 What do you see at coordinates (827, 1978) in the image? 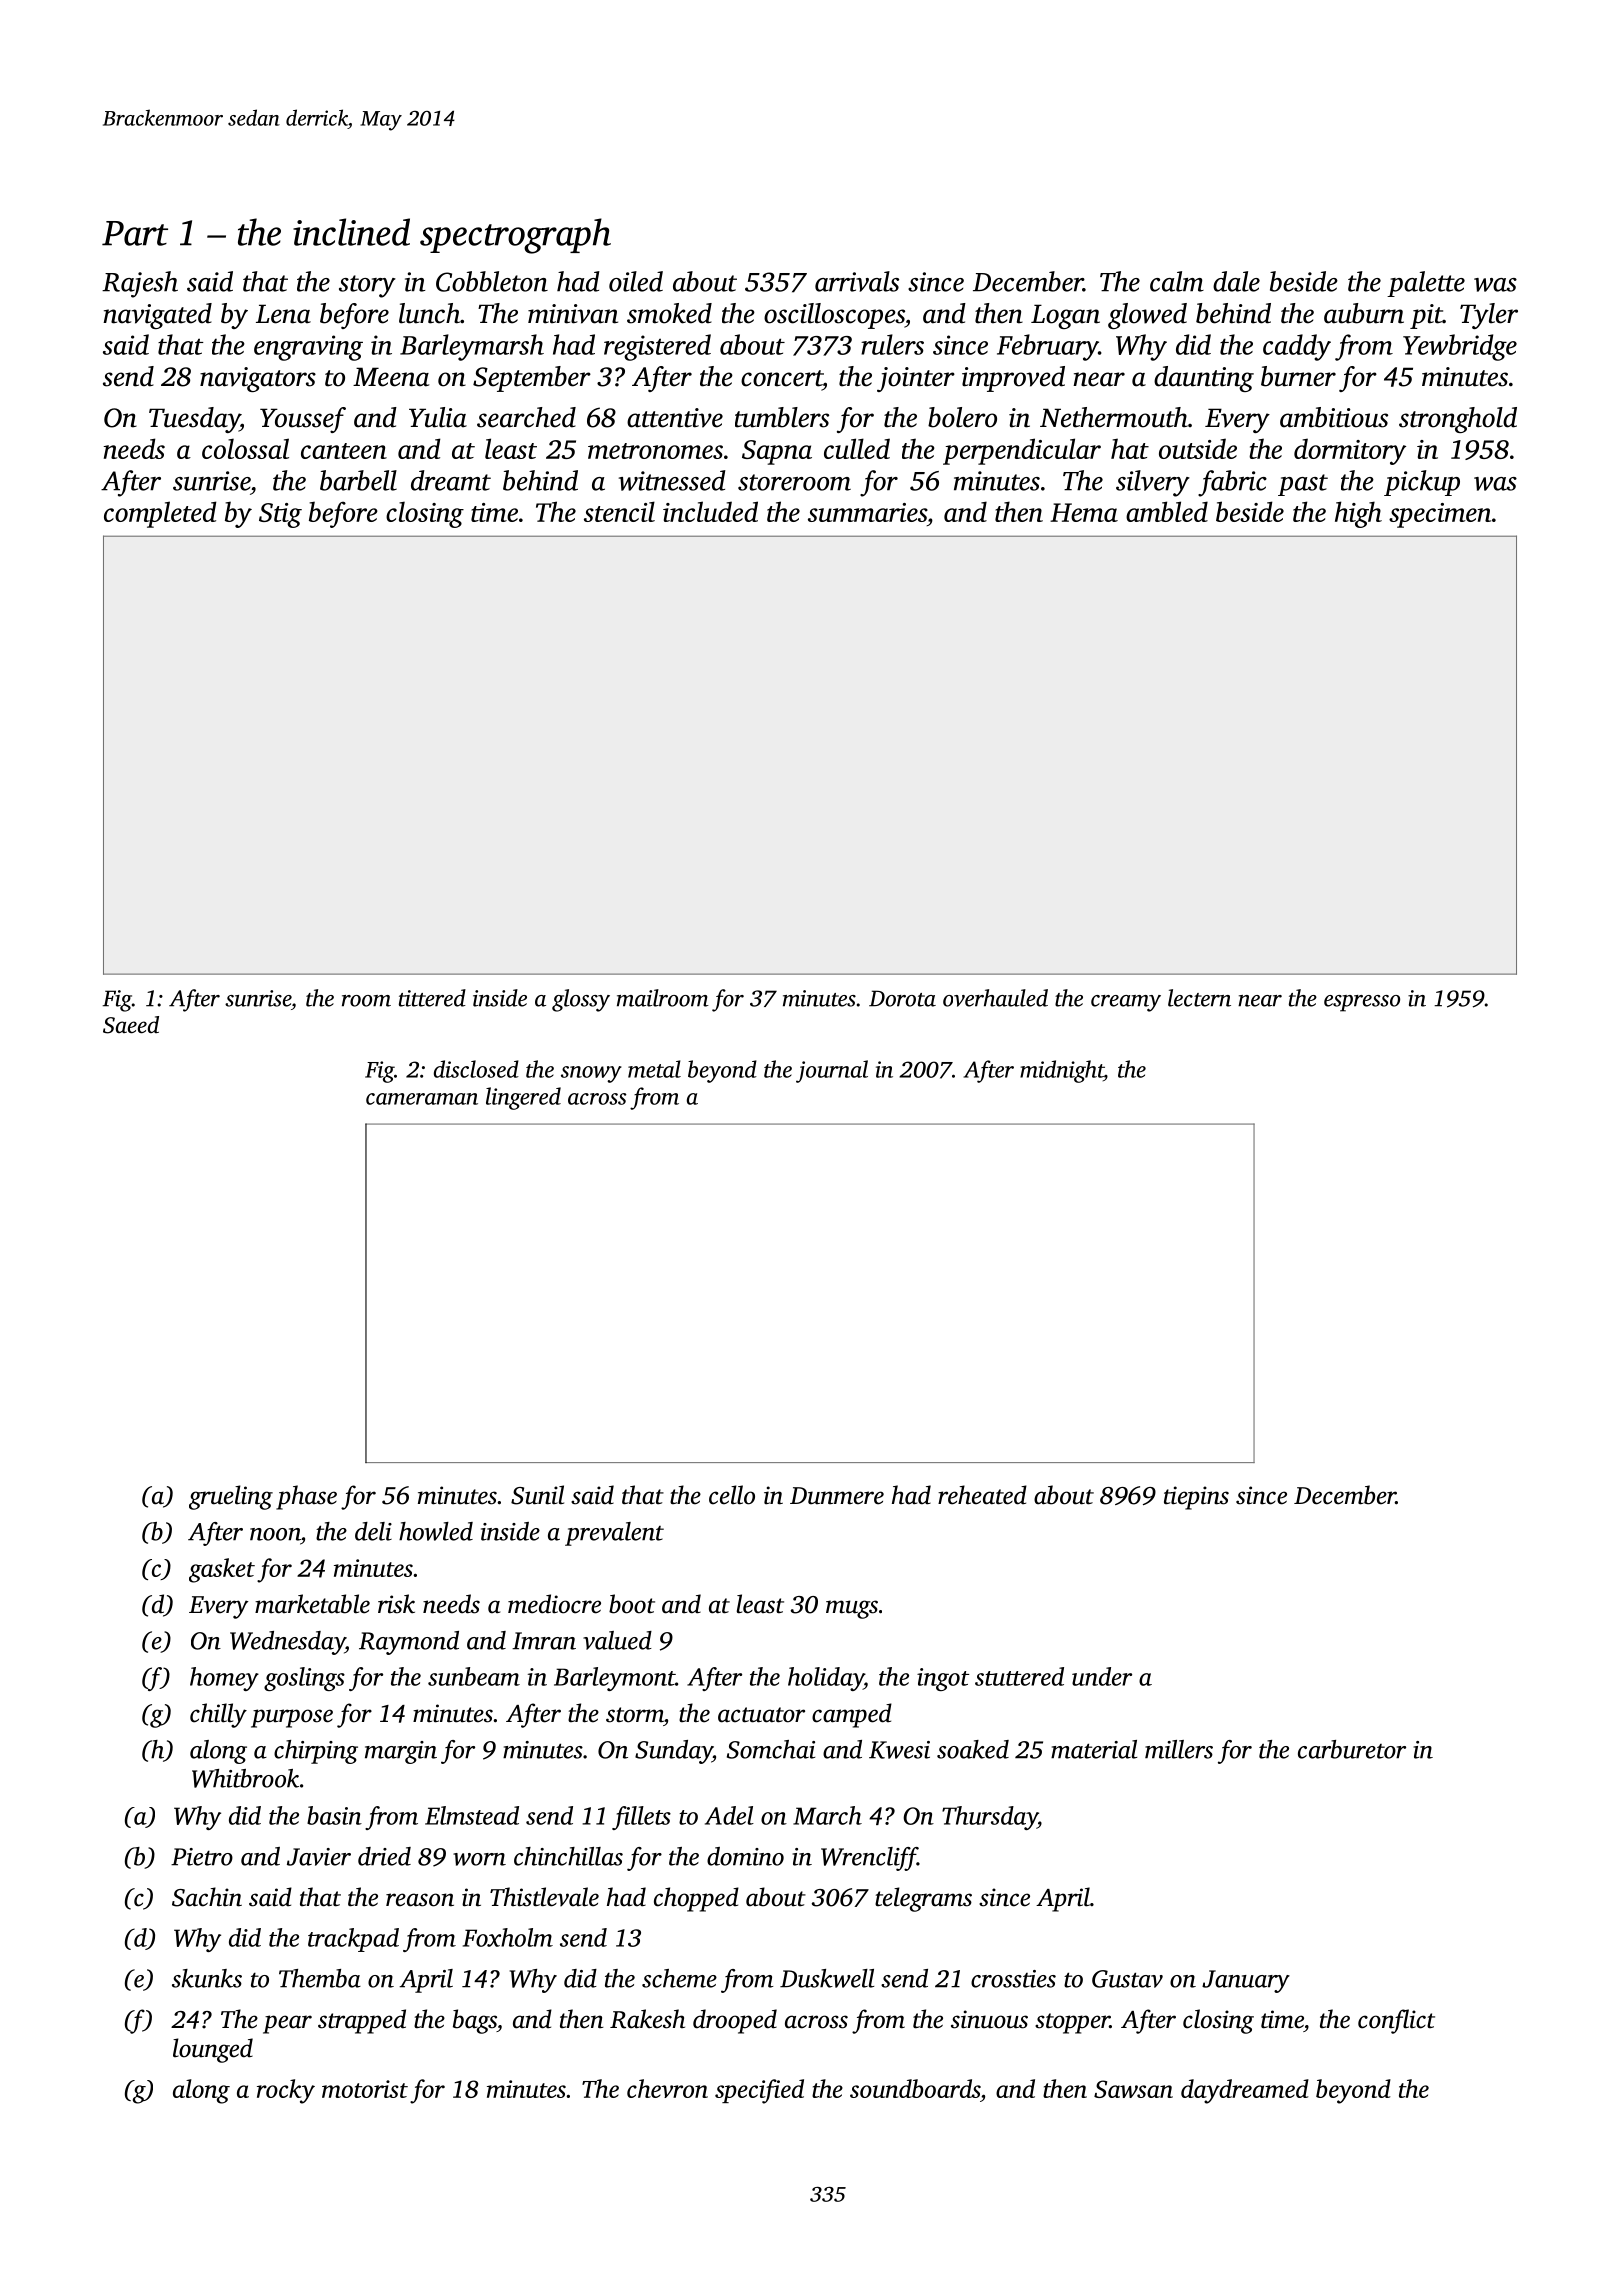
I see `Duskwell` at bounding box center [827, 1978].
